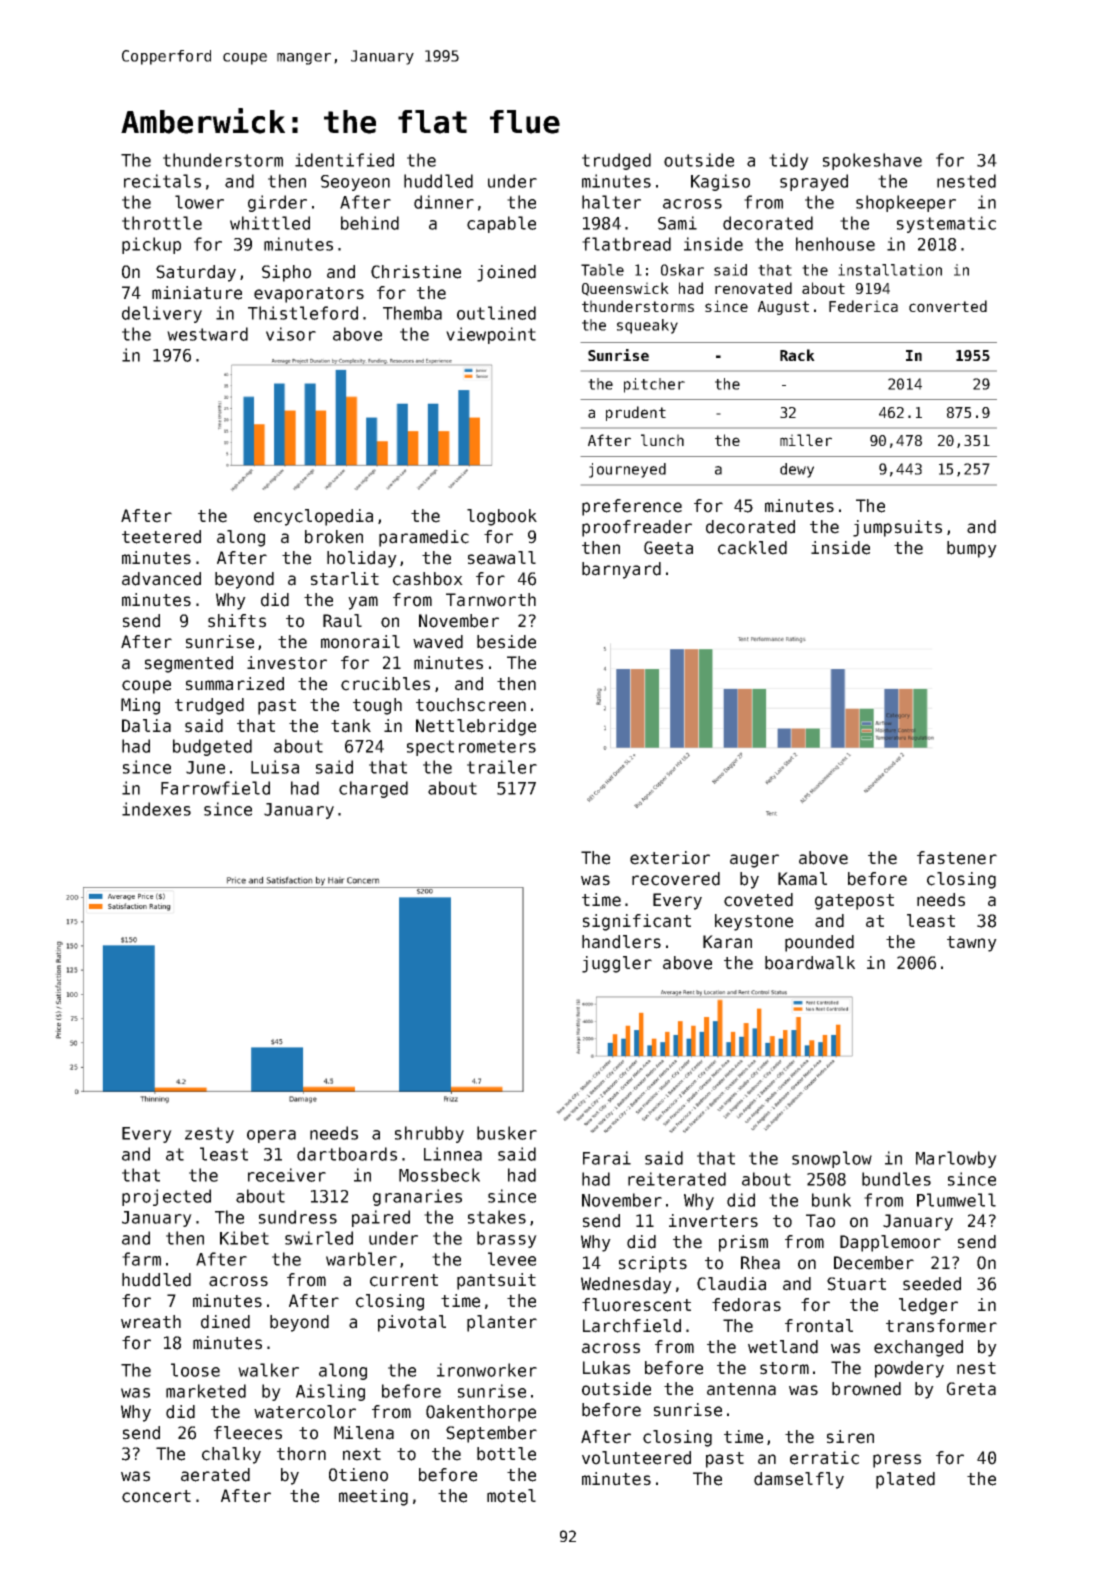  Describe the element at coordinates (897, 528) in the page. I see `jumpsuits` at that location.
